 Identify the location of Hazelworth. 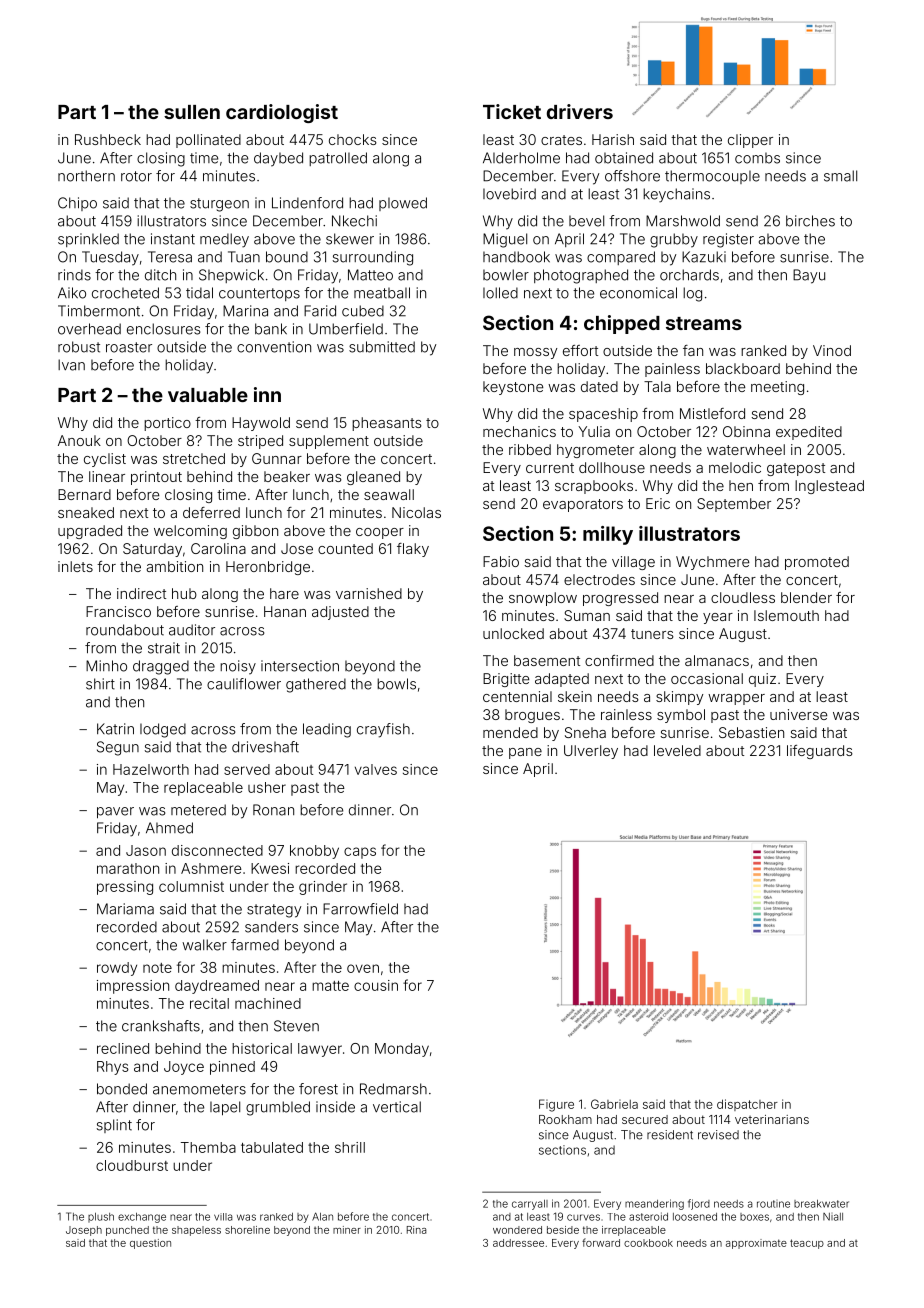
(151, 769).
